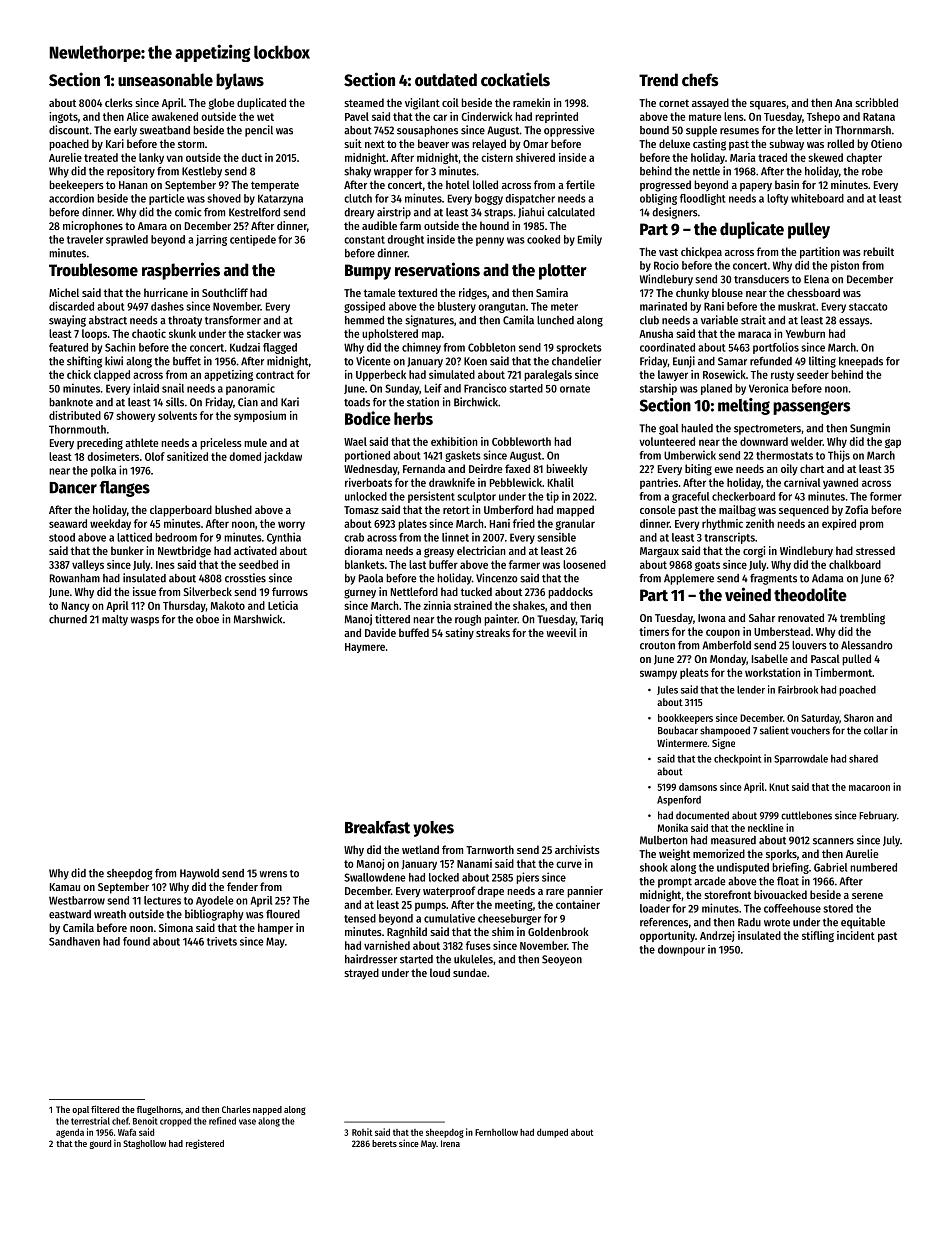 The width and height of the page is (952, 1233). I want to click on Rohit, so click(362, 1132).
